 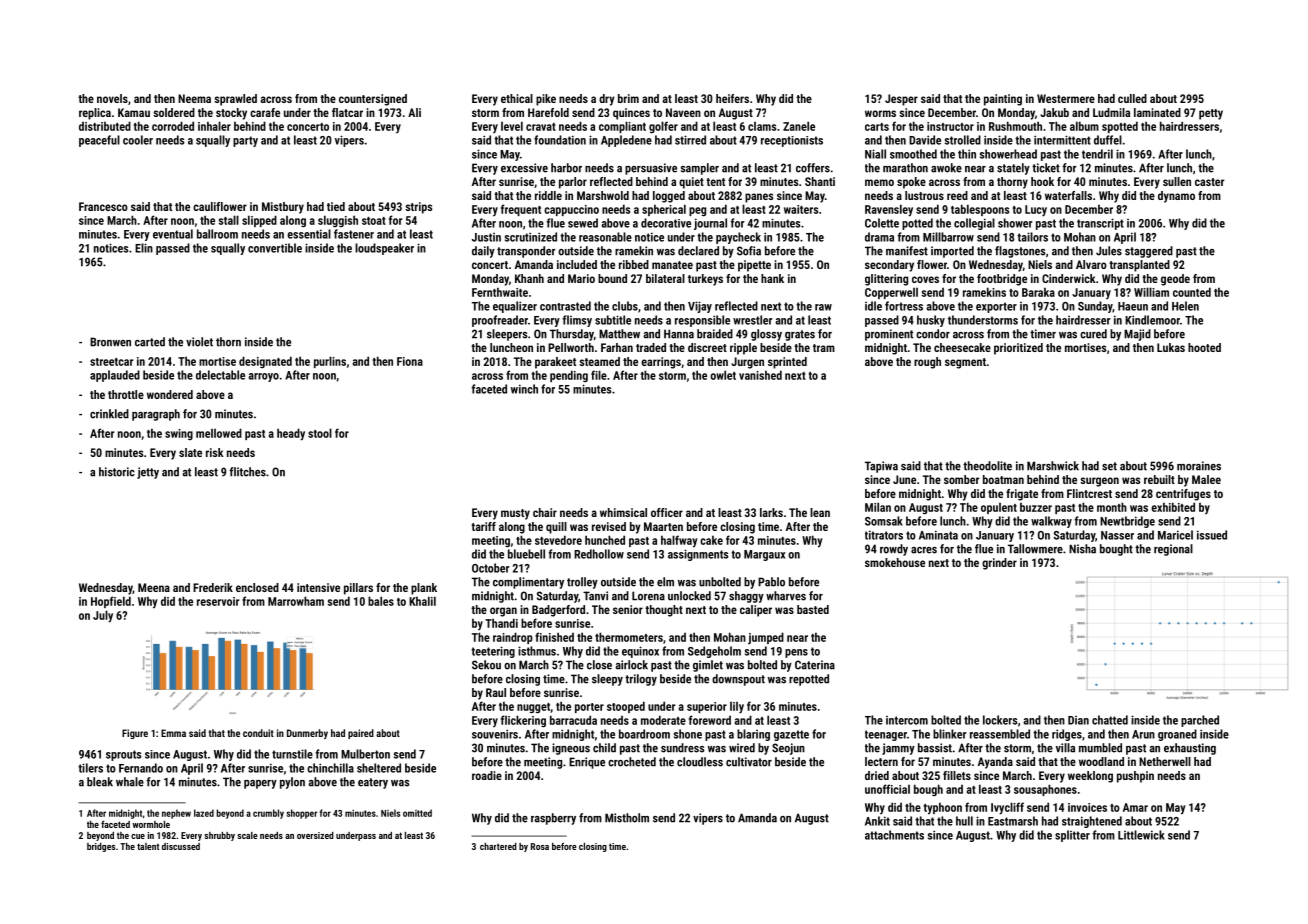 I want to click on scrutinized, so click(x=531, y=237).
